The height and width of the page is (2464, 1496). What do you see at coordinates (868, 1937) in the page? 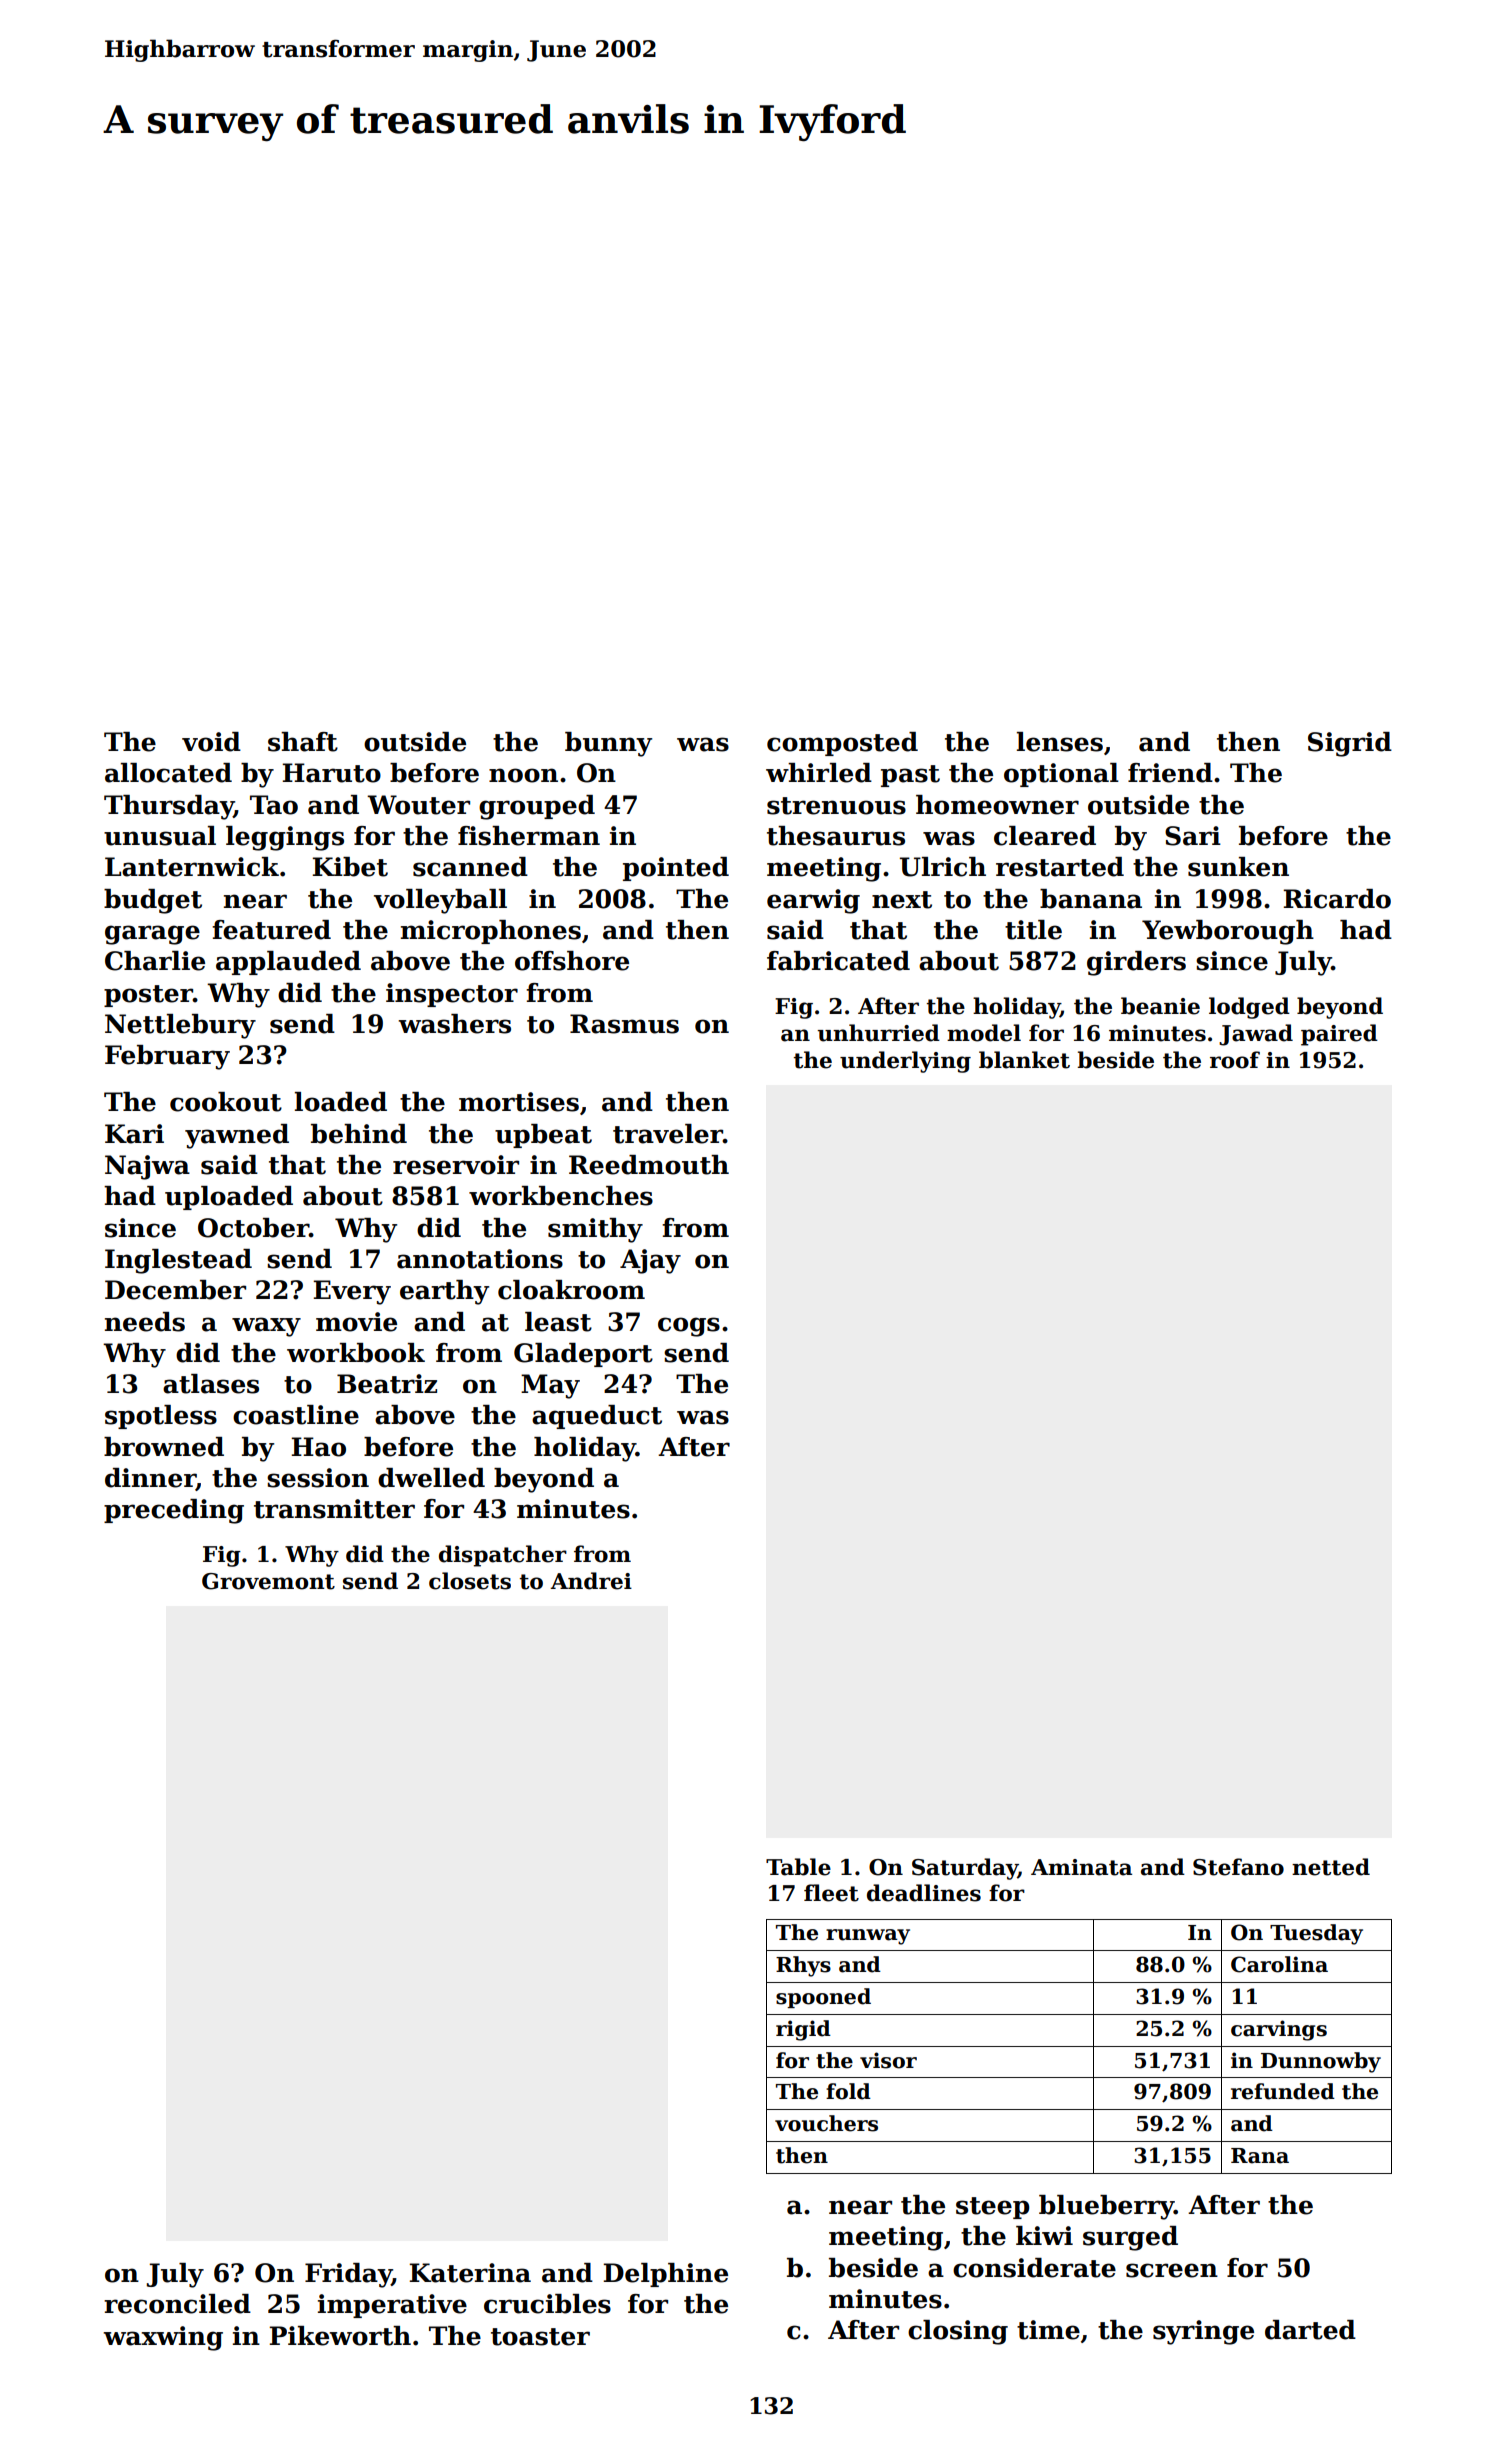
I see `runway` at bounding box center [868, 1937].
